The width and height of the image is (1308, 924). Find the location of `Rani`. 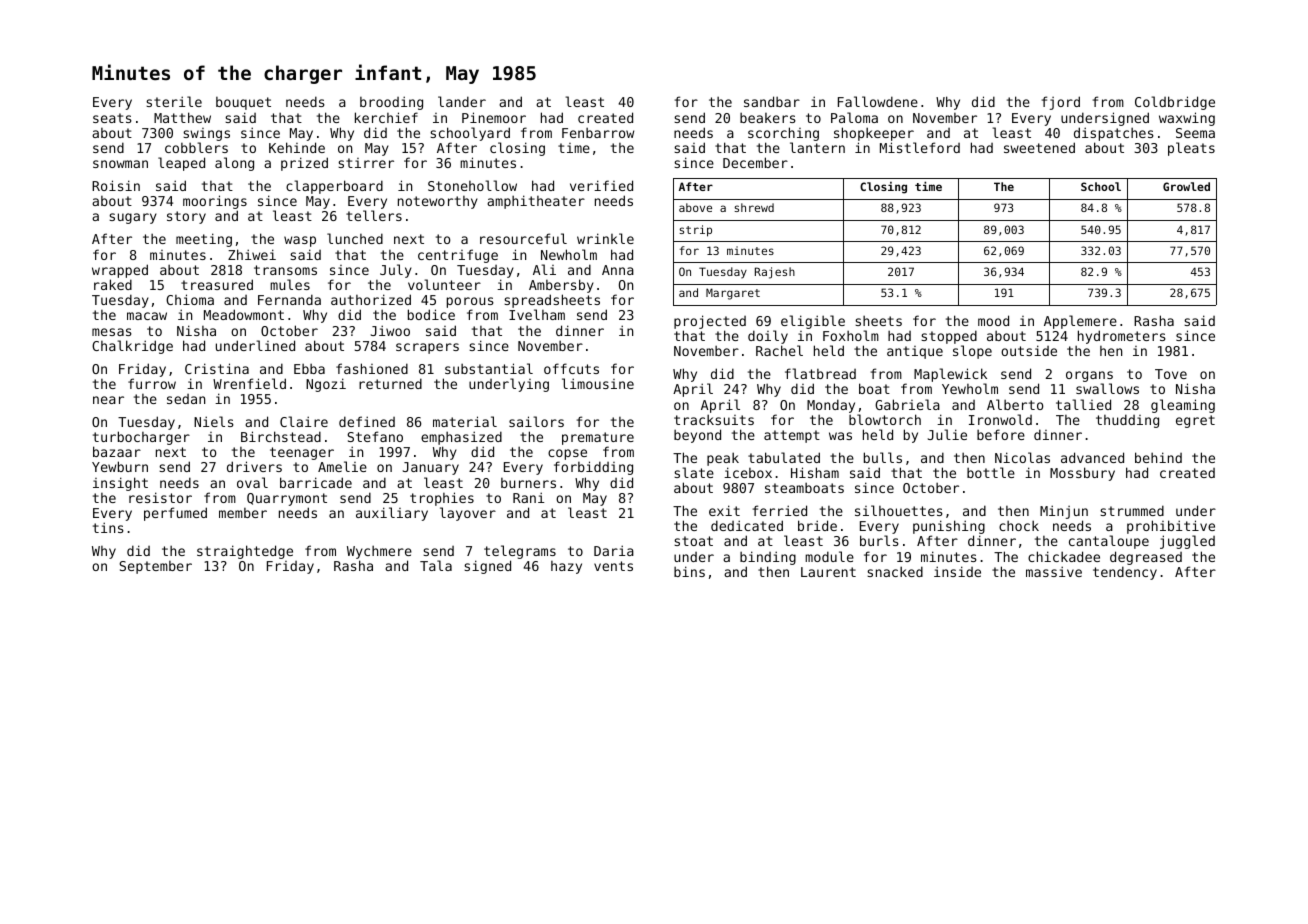

Rani is located at coordinates (528, 497).
